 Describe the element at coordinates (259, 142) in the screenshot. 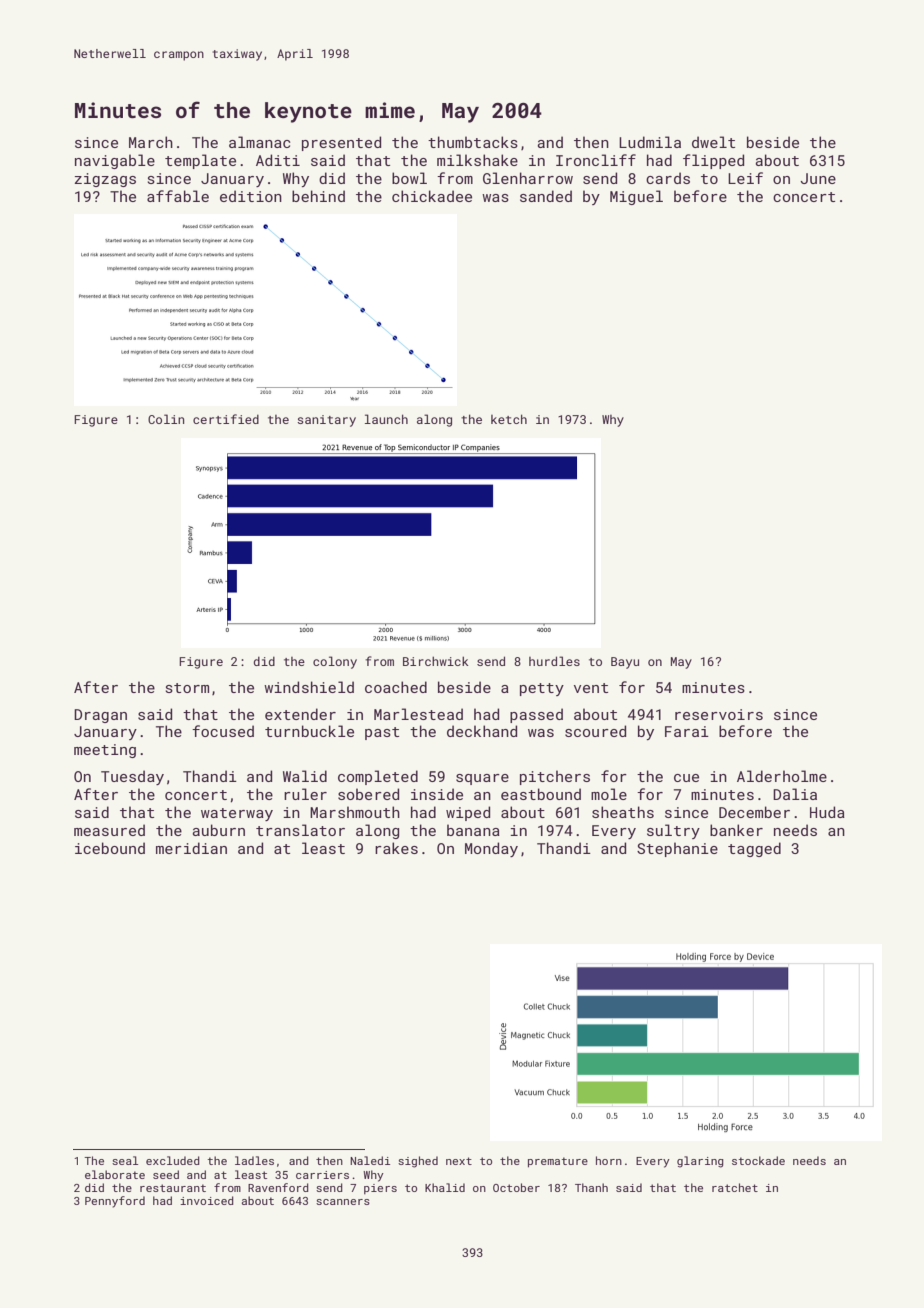

I see `almanac` at that location.
